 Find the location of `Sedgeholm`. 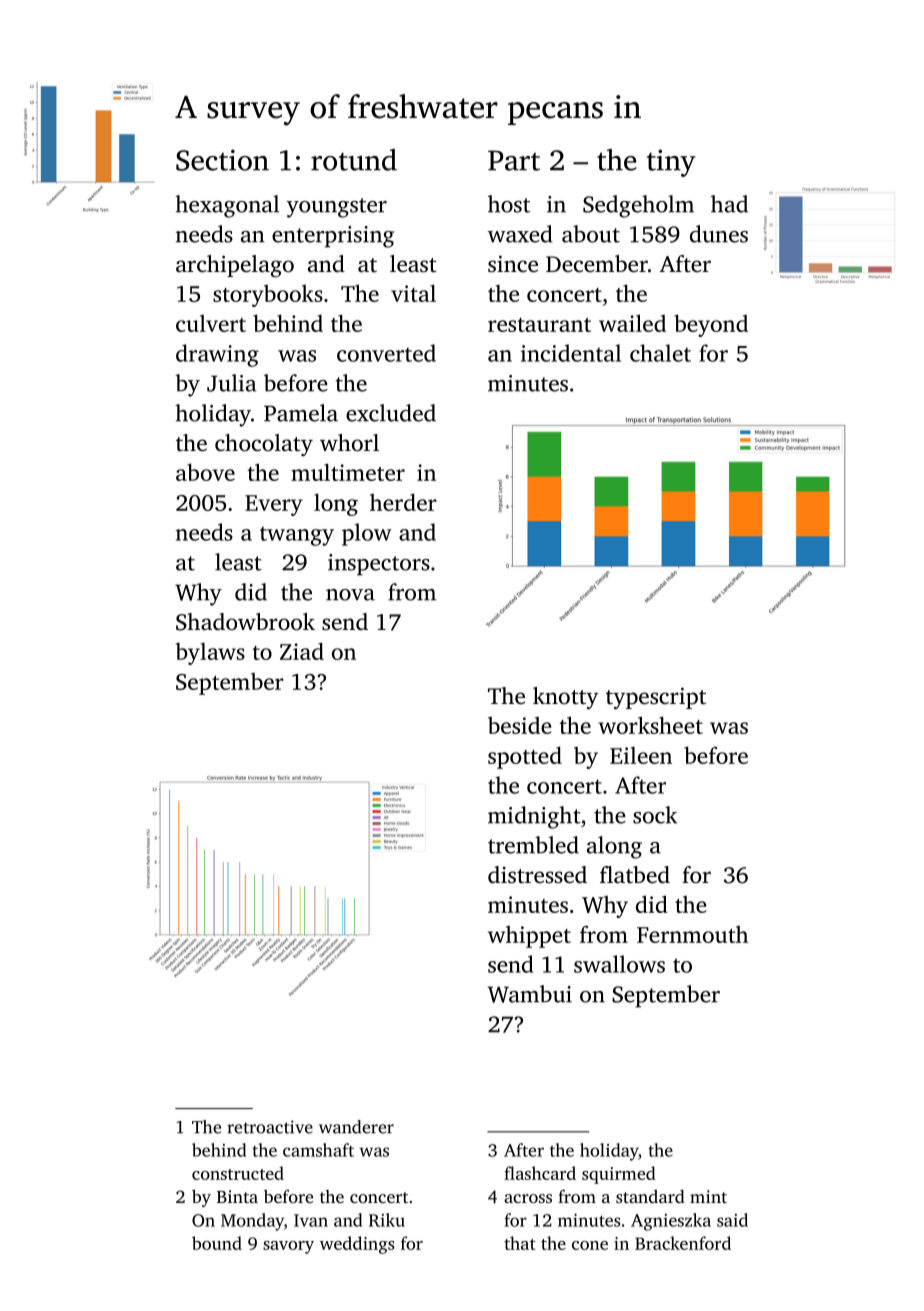

Sedgeholm is located at coordinates (638, 206).
